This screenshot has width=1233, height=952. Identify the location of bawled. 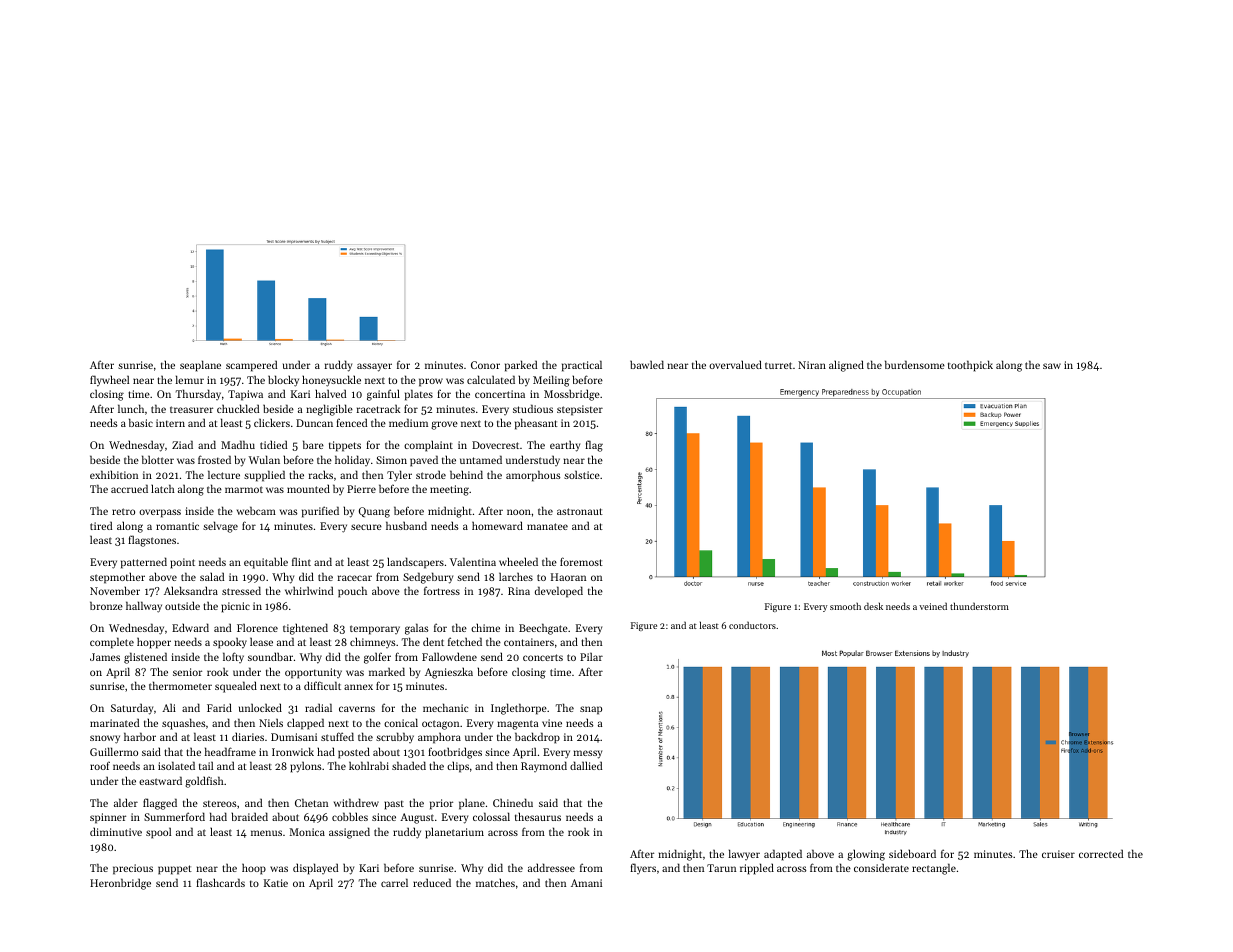
(647, 364).
